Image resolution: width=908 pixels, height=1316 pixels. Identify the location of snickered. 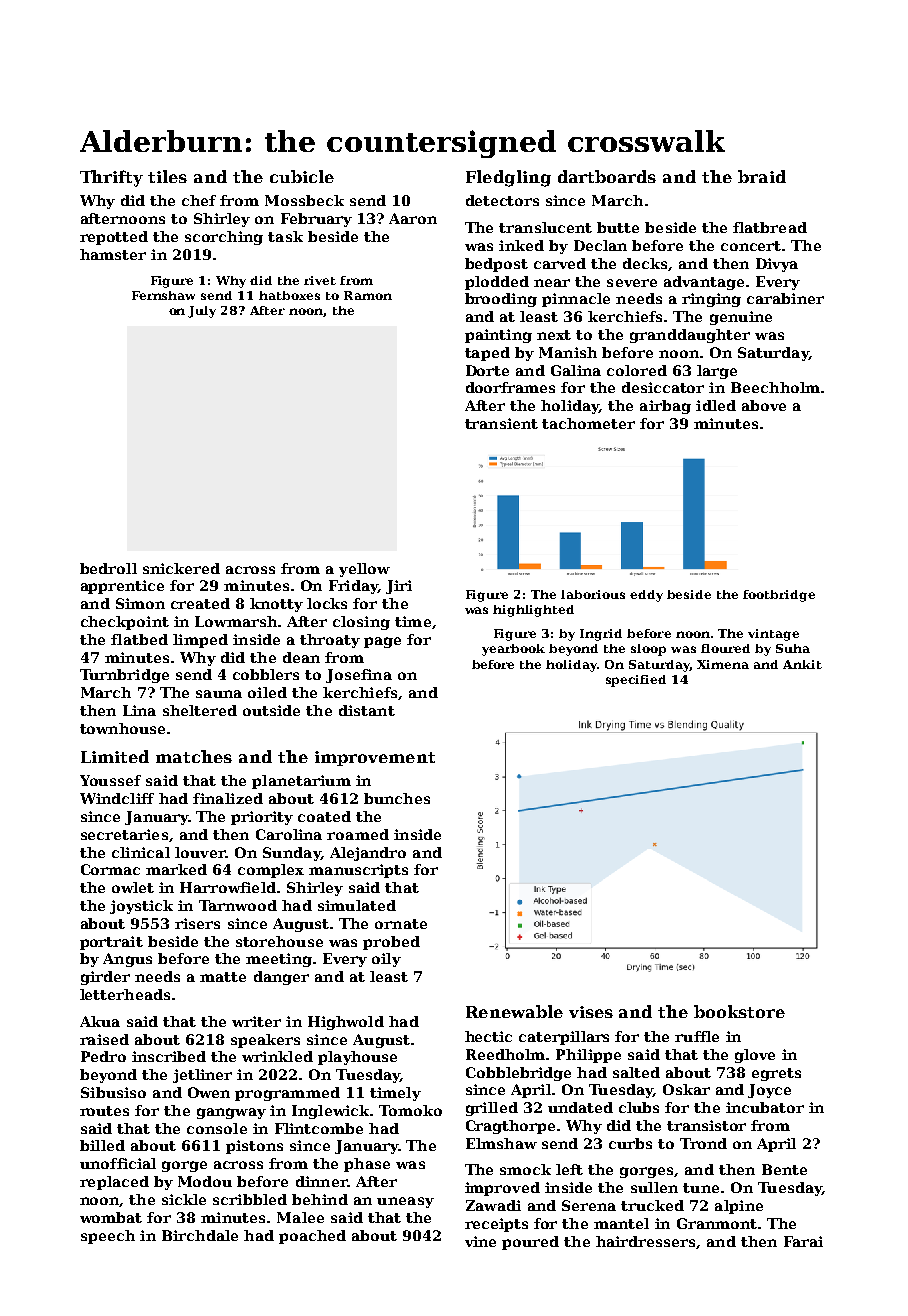
(181, 568).
